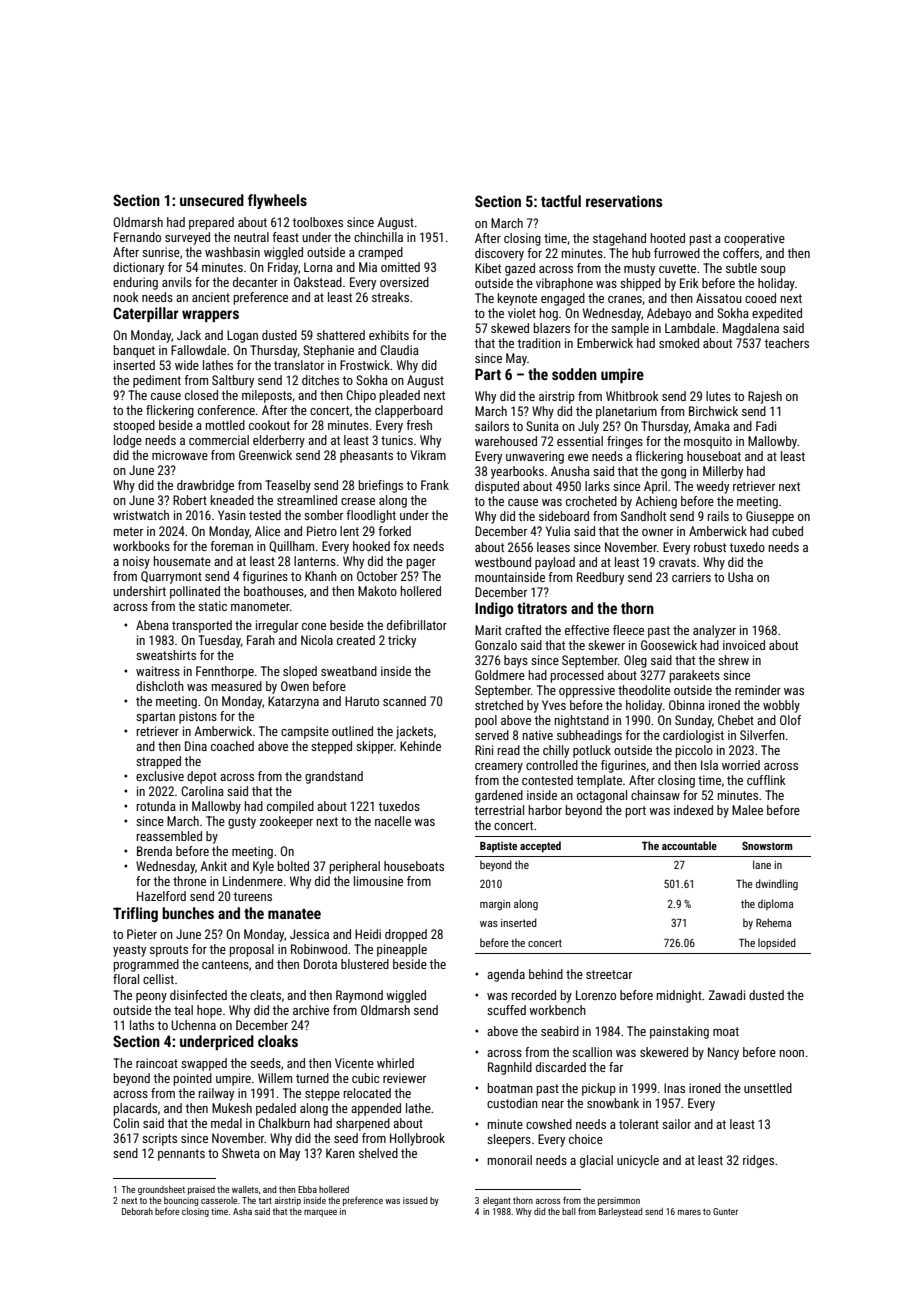 The image size is (924, 1308). Describe the element at coordinates (394, 531) in the document. I see `forked` at that location.
